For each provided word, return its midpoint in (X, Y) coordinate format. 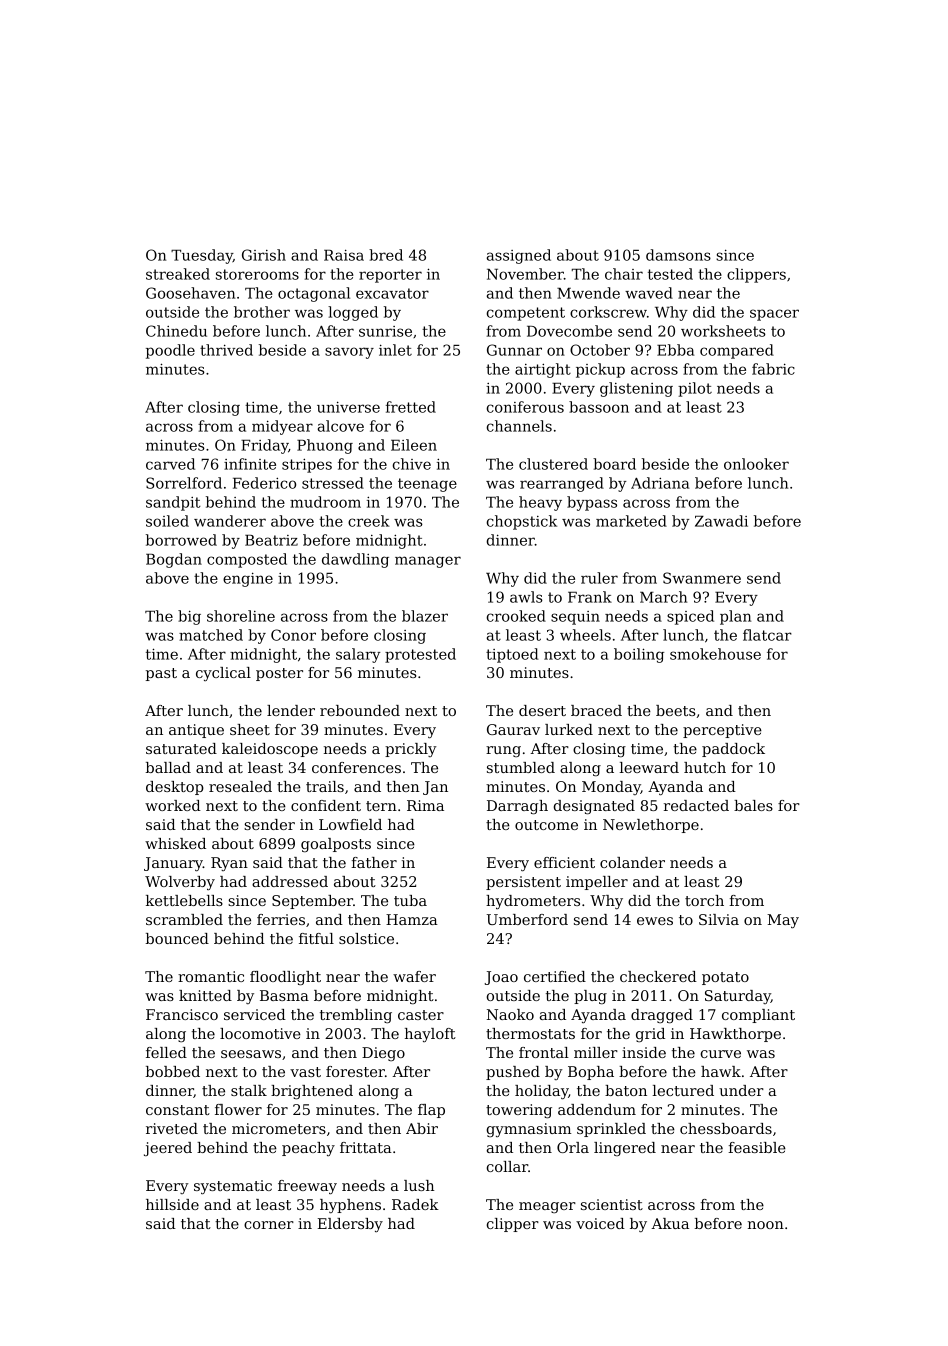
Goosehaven (190, 293)
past (161, 674)
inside (644, 1052)
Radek (415, 1204)
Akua (670, 1223)
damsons (678, 255)
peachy (308, 1149)
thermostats (530, 1033)
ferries (281, 919)
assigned (519, 256)
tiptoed (512, 655)
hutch (705, 767)
